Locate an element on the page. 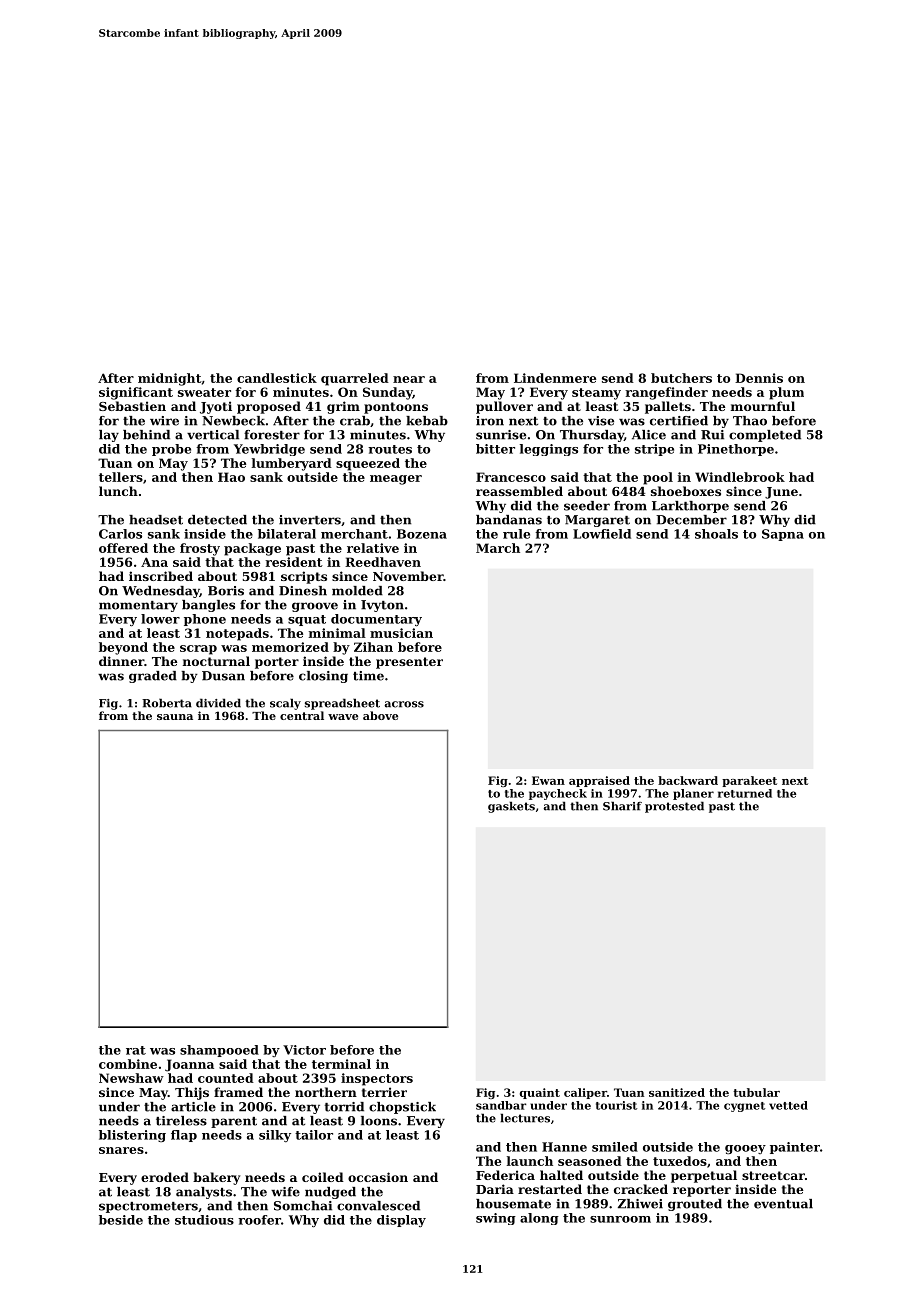 This page has height=1308, width=924. beside is located at coordinates (121, 1220).
